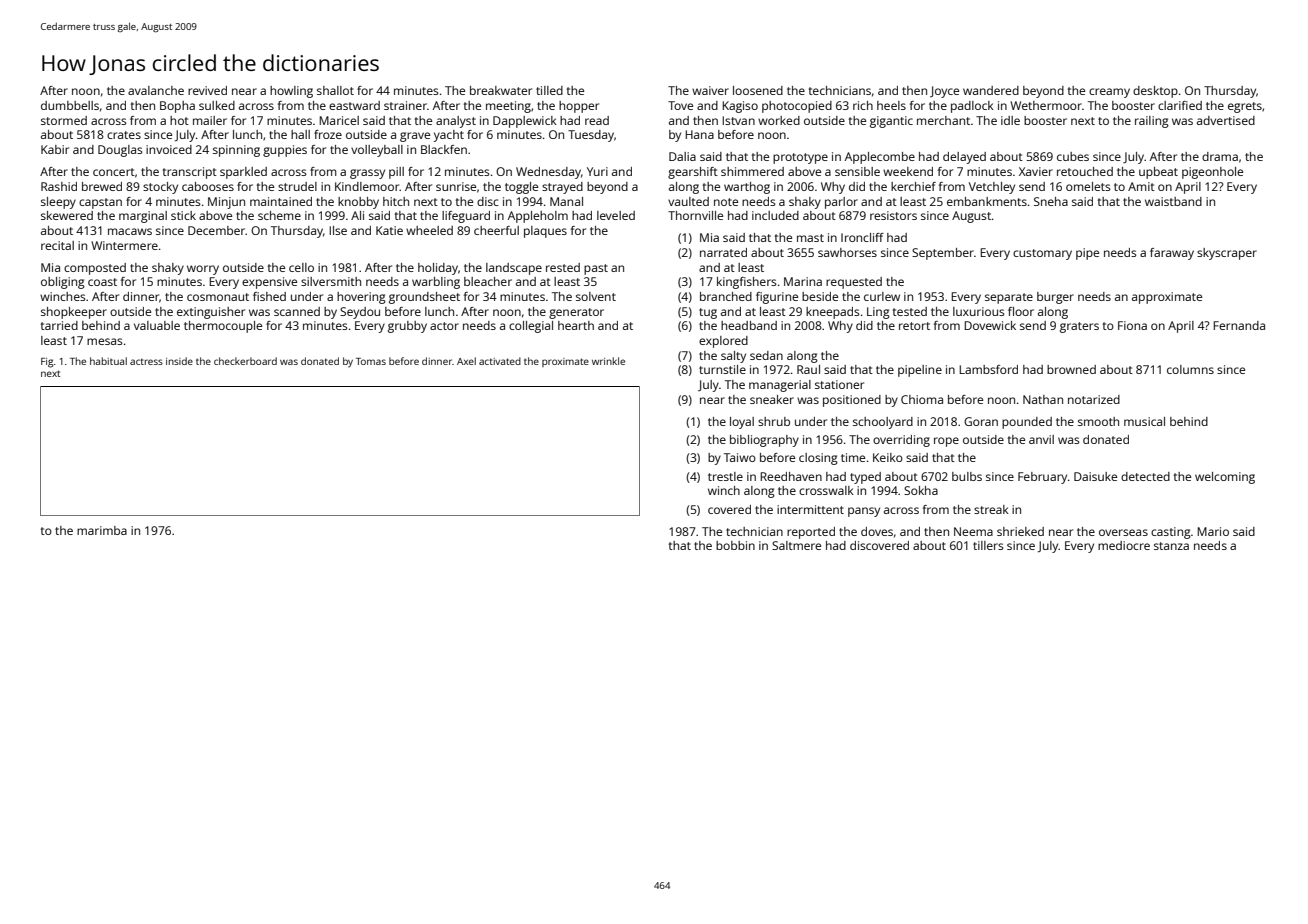  Describe the element at coordinates (738, 120) in the screenshot. I see `Istvan` at that location.
